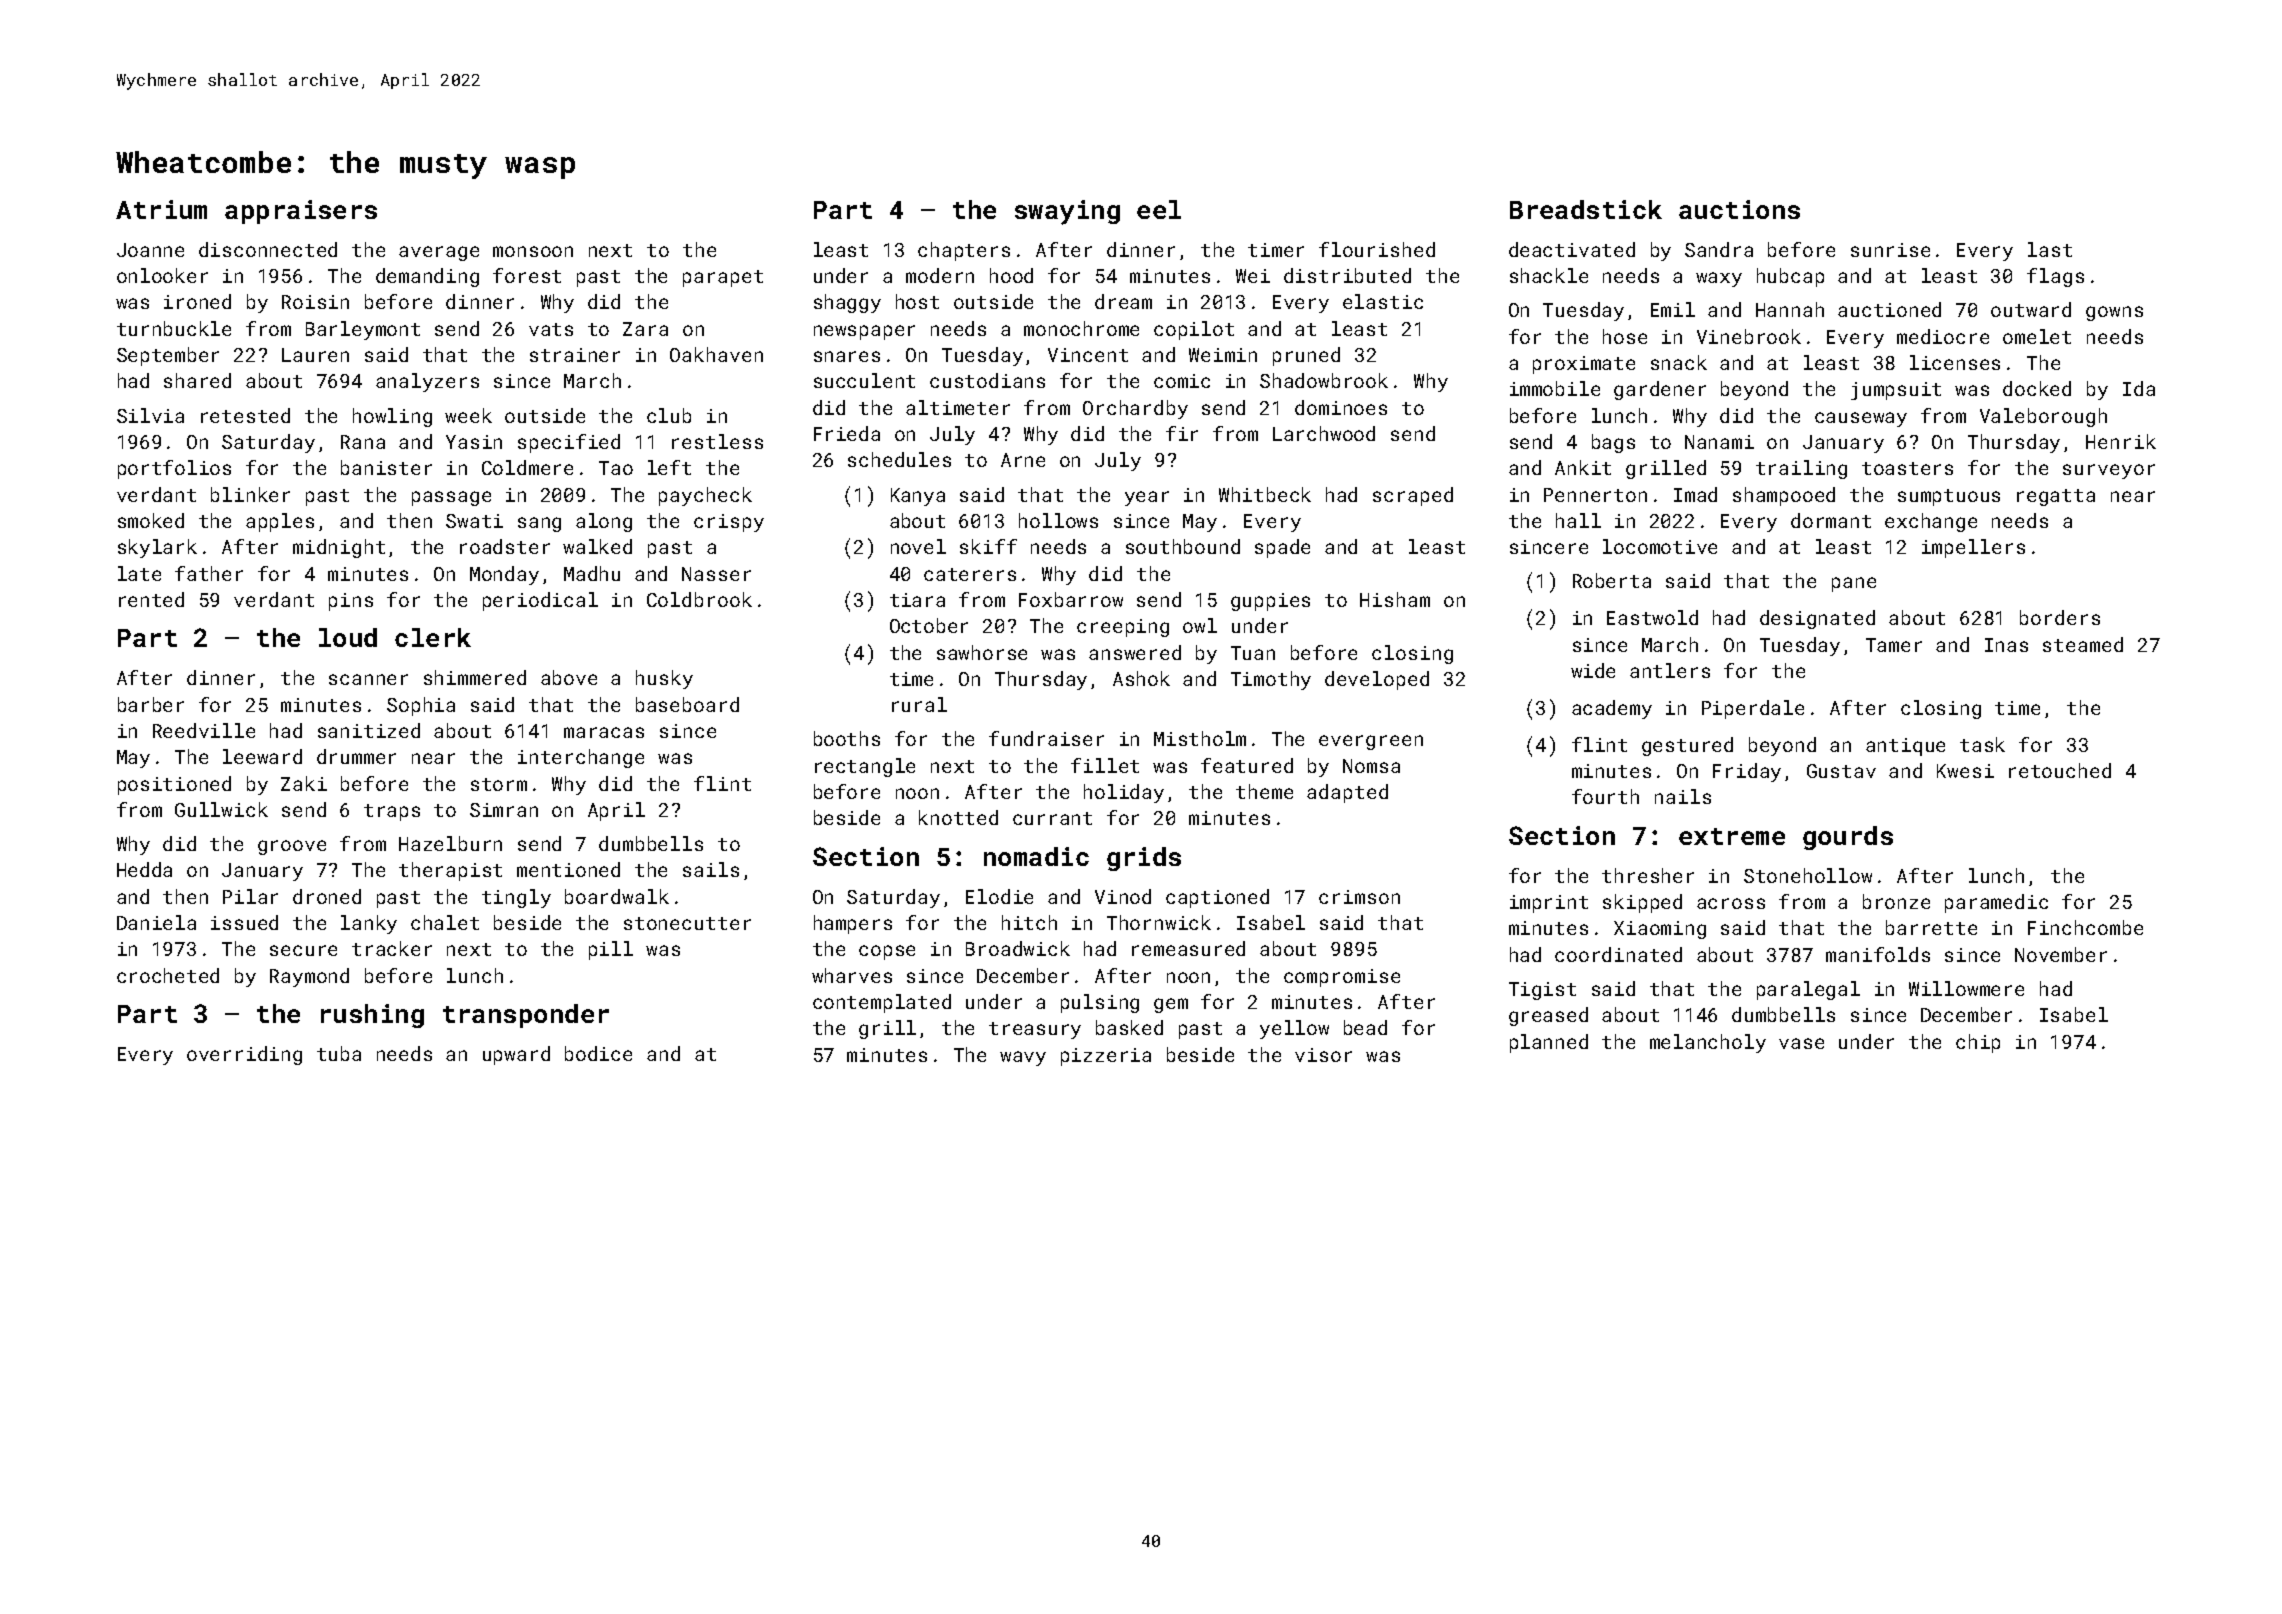  I want to click on appraisers, so click(301, 212).
